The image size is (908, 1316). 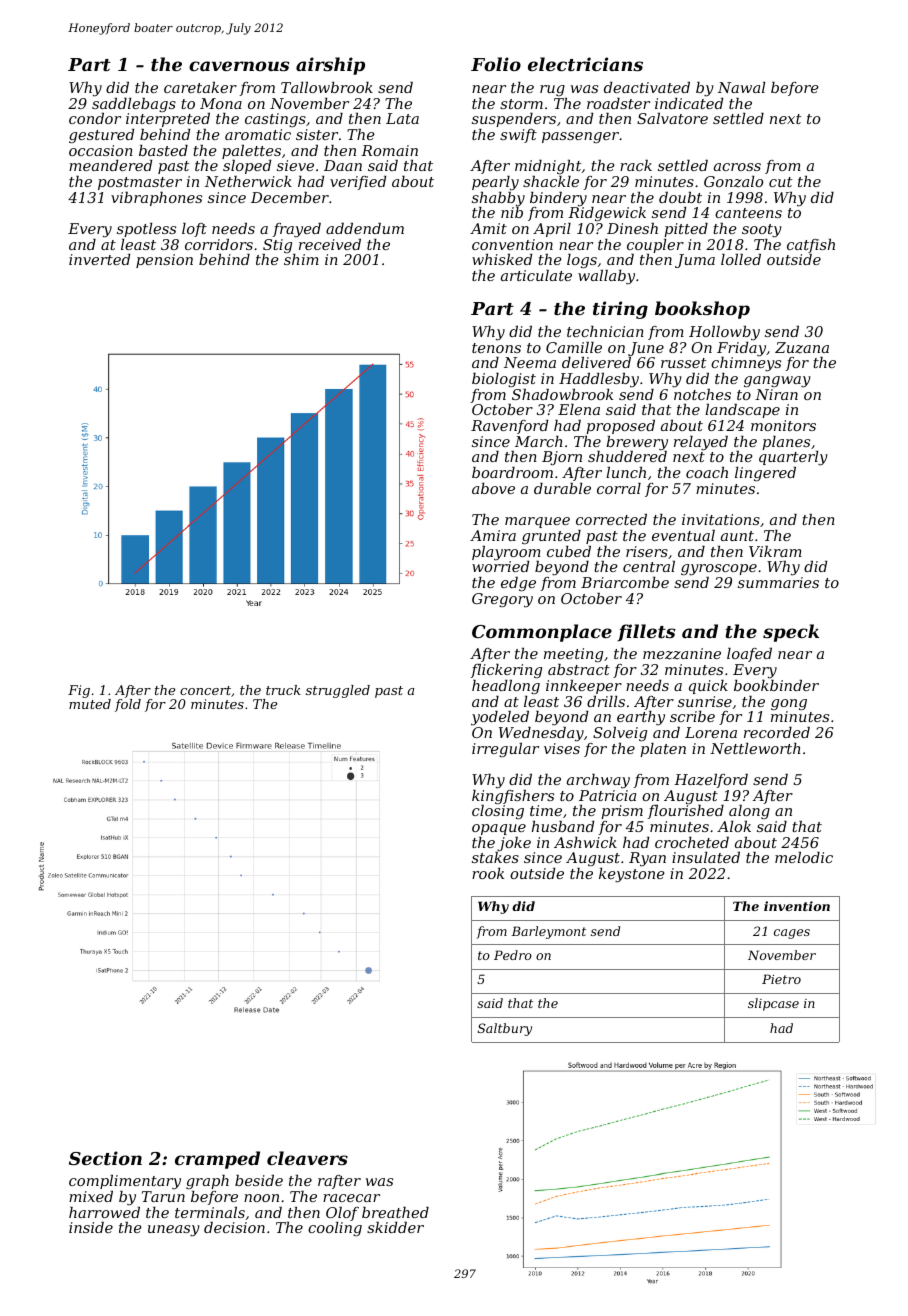 I want to click on husband, so click(x=563, y=826).
